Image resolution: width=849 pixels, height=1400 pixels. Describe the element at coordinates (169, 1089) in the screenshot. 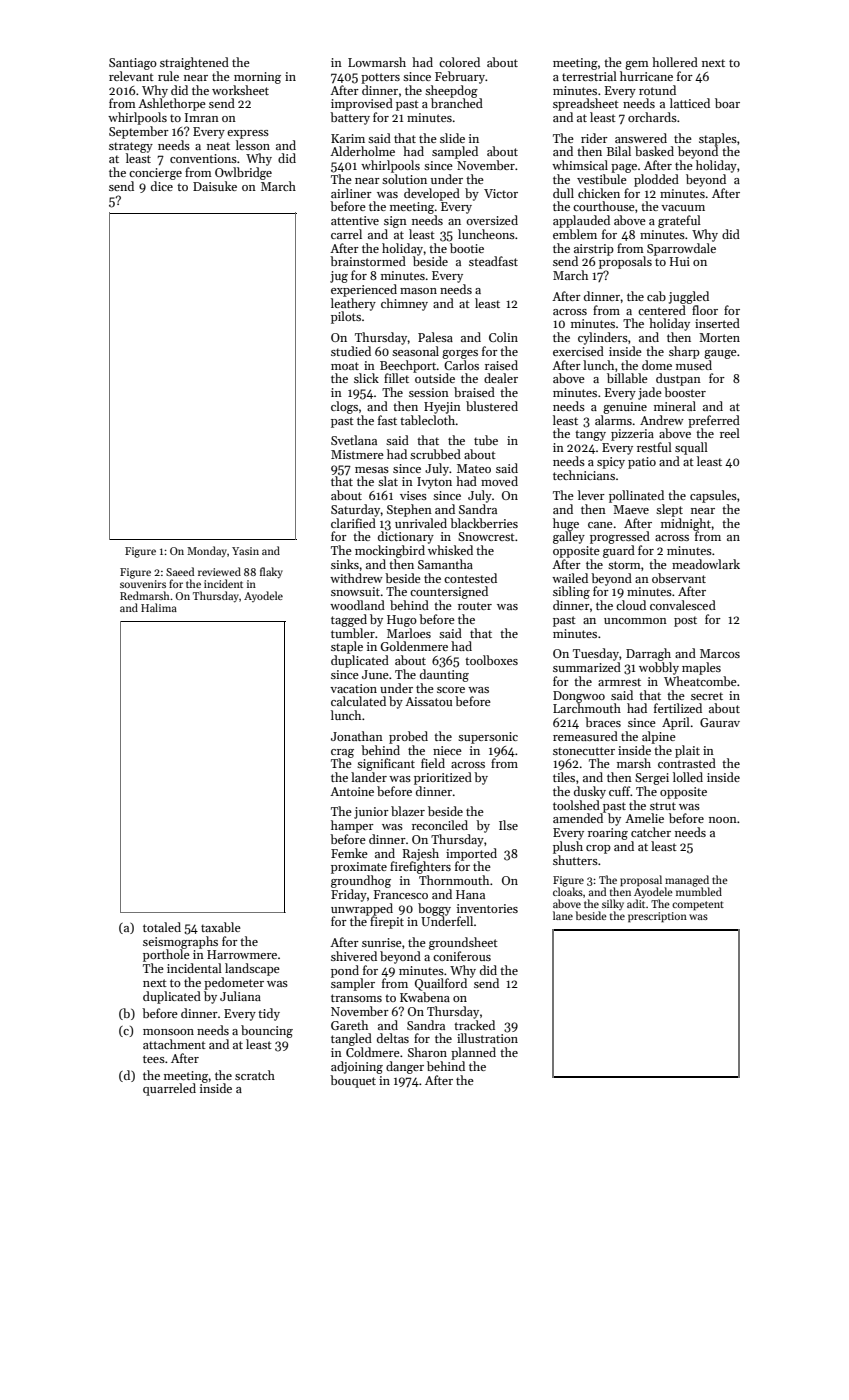

I see `quarreled` at that location.
